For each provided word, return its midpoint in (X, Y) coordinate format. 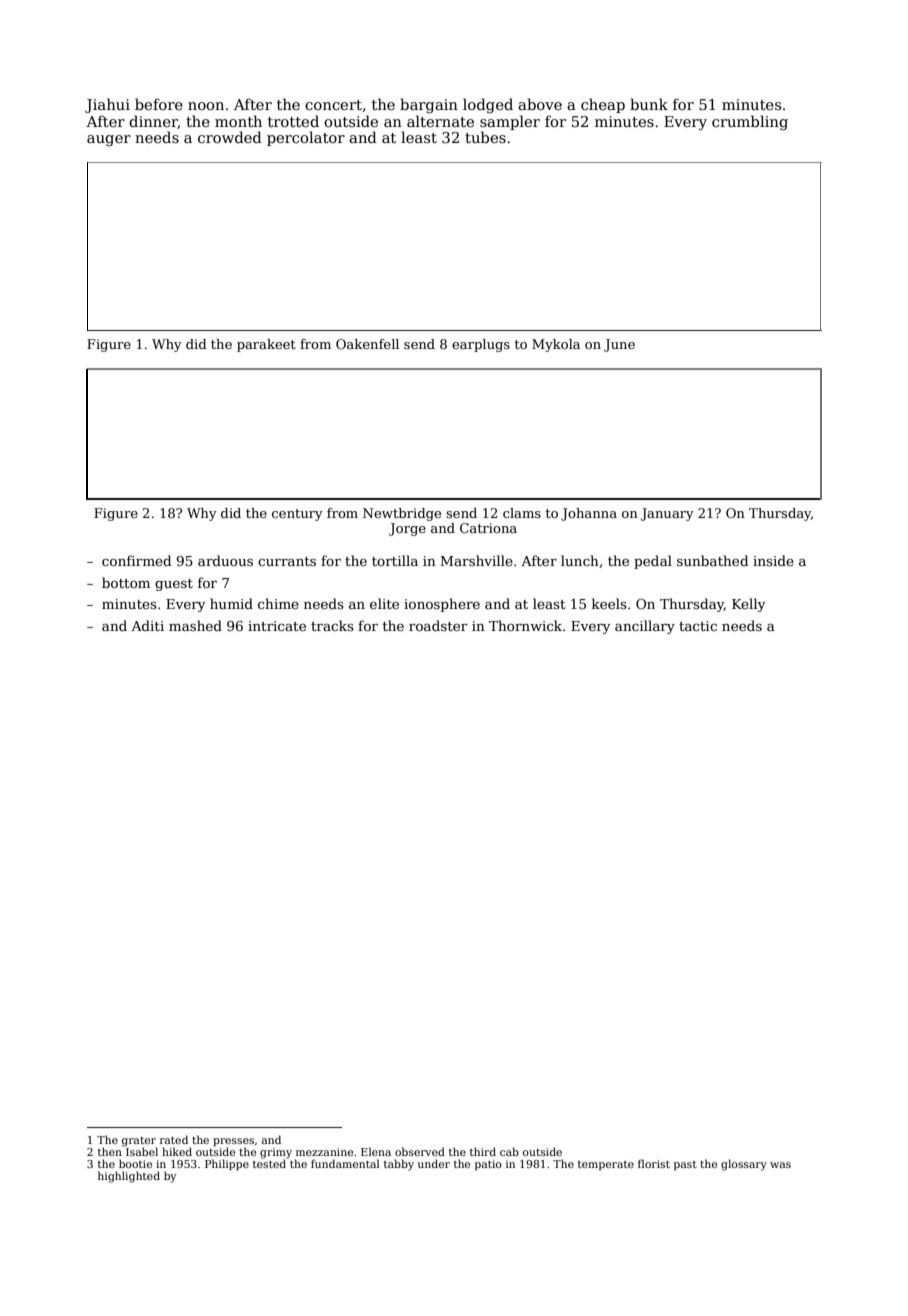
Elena (376, 1151)
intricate (277, 626)
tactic (698, 626)
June (619, 345)
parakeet (266, 345)
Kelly (748, 605)
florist (654, 1163)
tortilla (395, 560)
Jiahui (107, 105)
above (540, 104)
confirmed (136, 560)
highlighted (129, 1177)
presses (233, 1142)
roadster (438, 625)
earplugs (481, 345)
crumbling (750, 122)
